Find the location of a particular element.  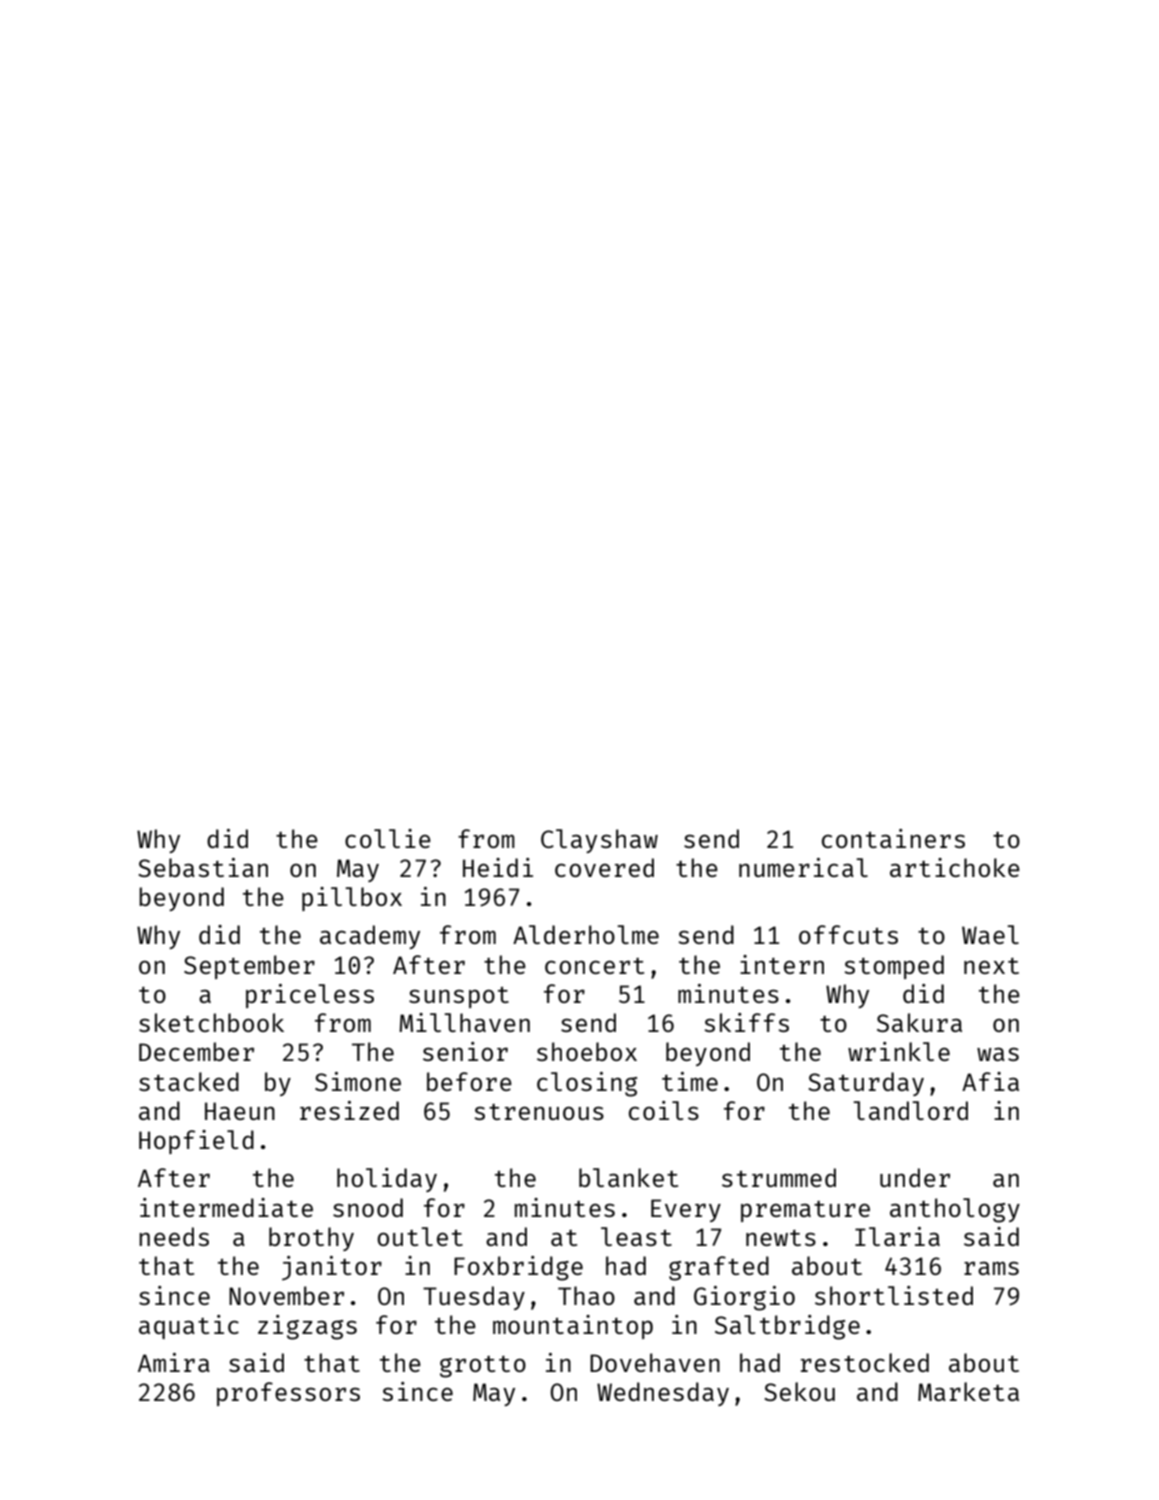

December is located at coordinates (196, 1051).
